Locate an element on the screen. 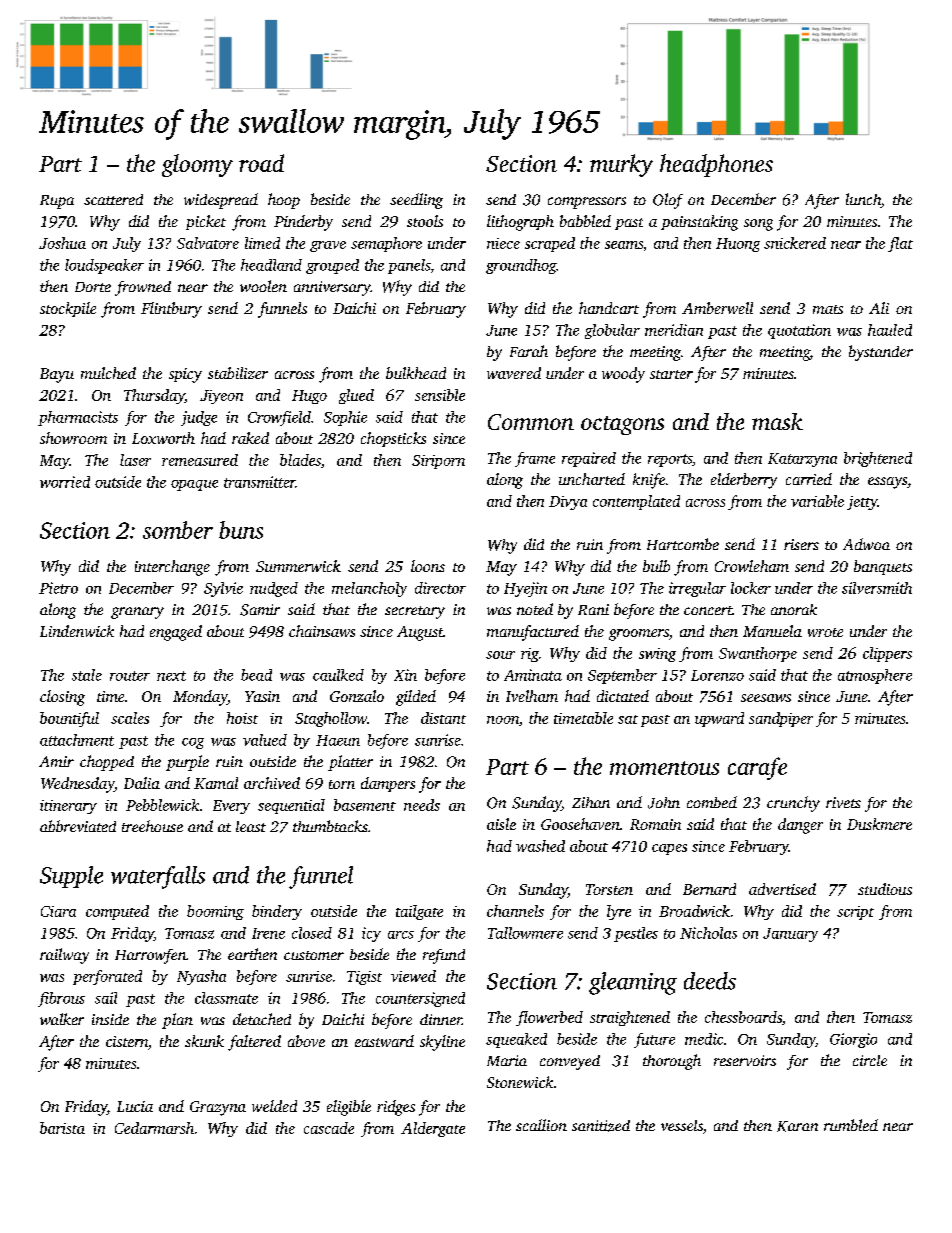 The height and width of the screenshot is (1233, 952). atmosphere is located at coordinates (875, 676).
